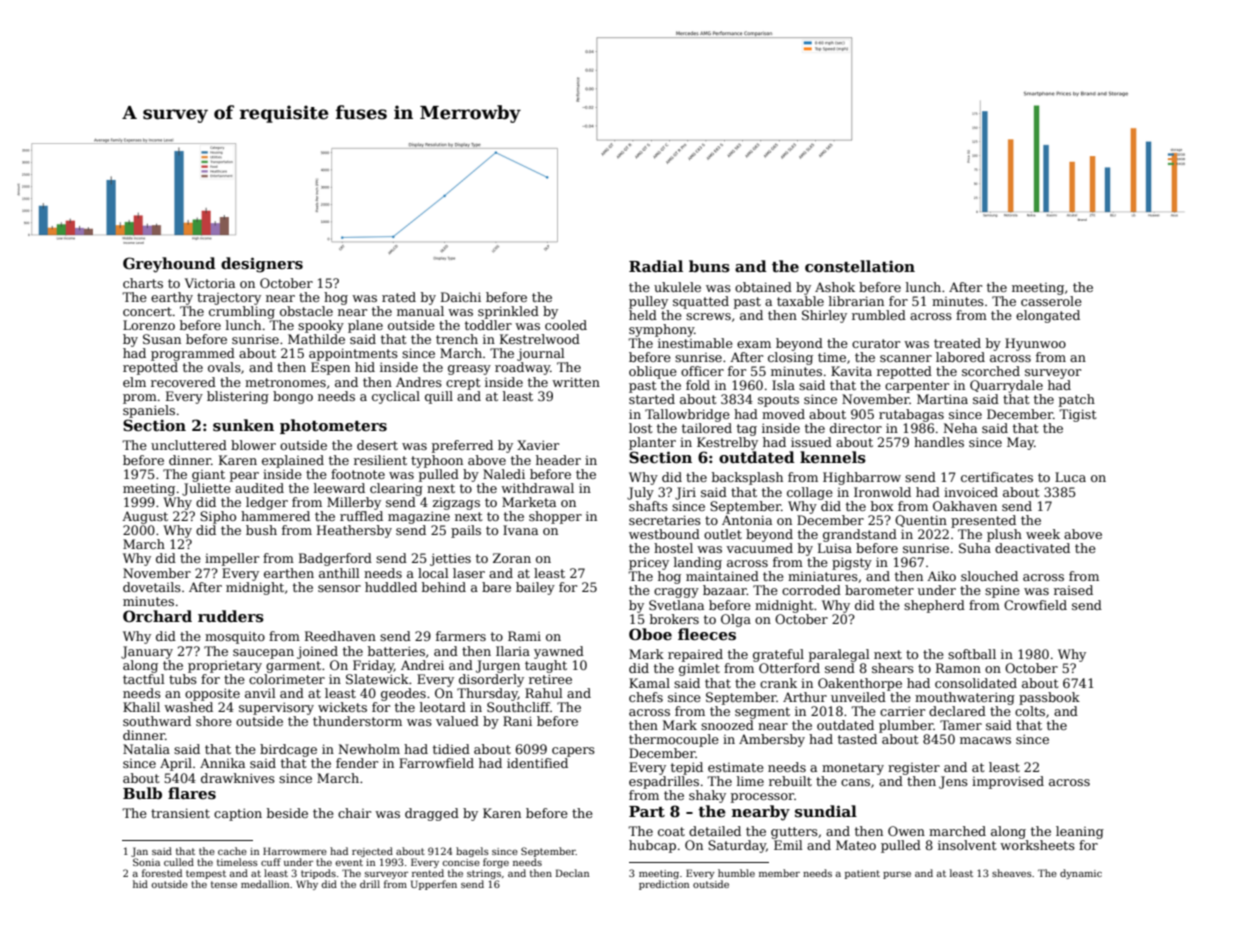 The width and height of the screenshot is (1233, 952). I want to click on tasted, so click(857, 739).
